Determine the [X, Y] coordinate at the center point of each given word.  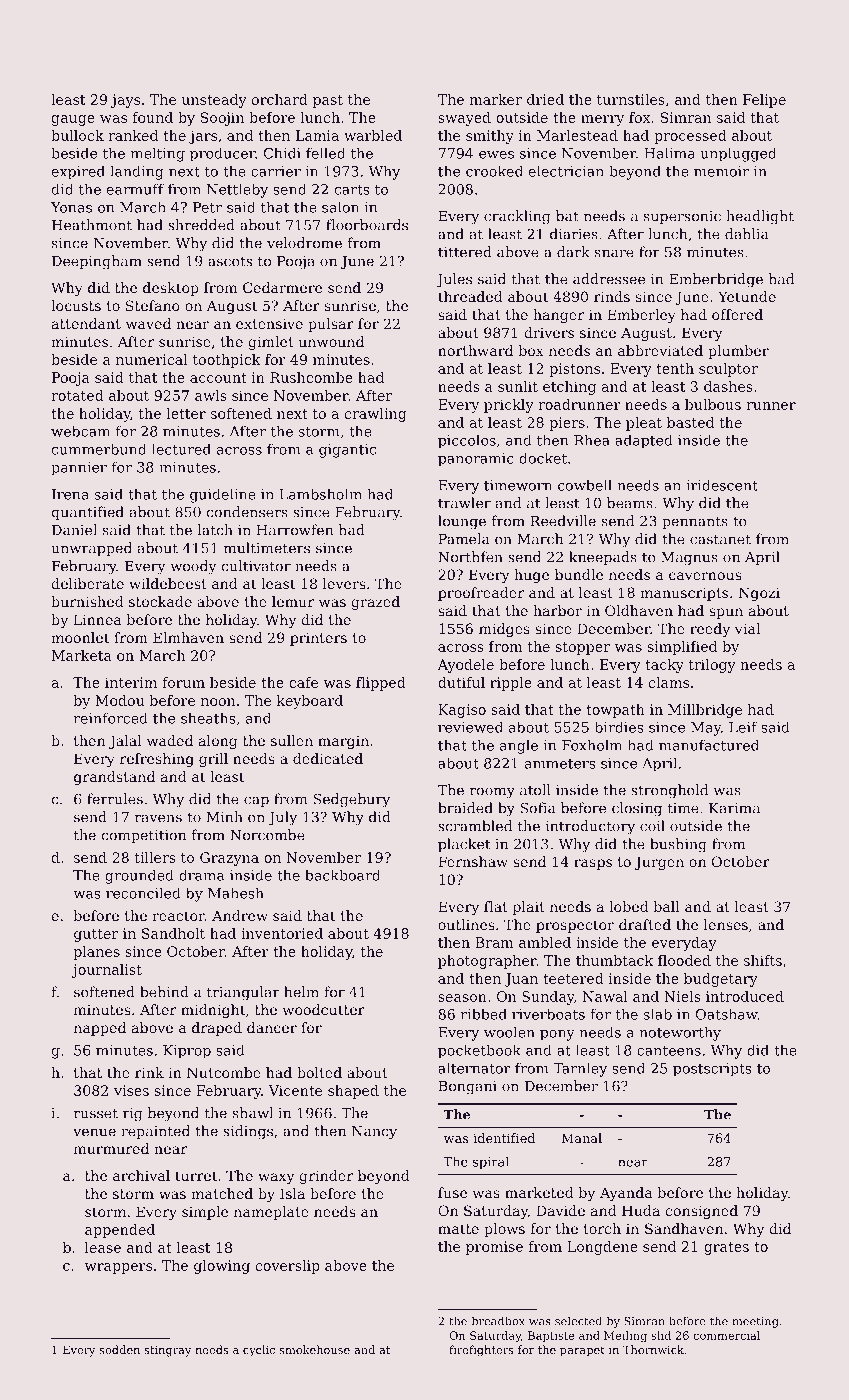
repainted [155, 1132]
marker [496, 99]
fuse [452, 1192]
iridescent [722, 485]
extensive [269, 323]
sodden [120, 1349]
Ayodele [466, 666]
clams [669, 682]
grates [726, 1248]
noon [218, 702]
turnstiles [631, 99]
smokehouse [315, 1349]
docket [543, 458]
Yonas [71, 207]
